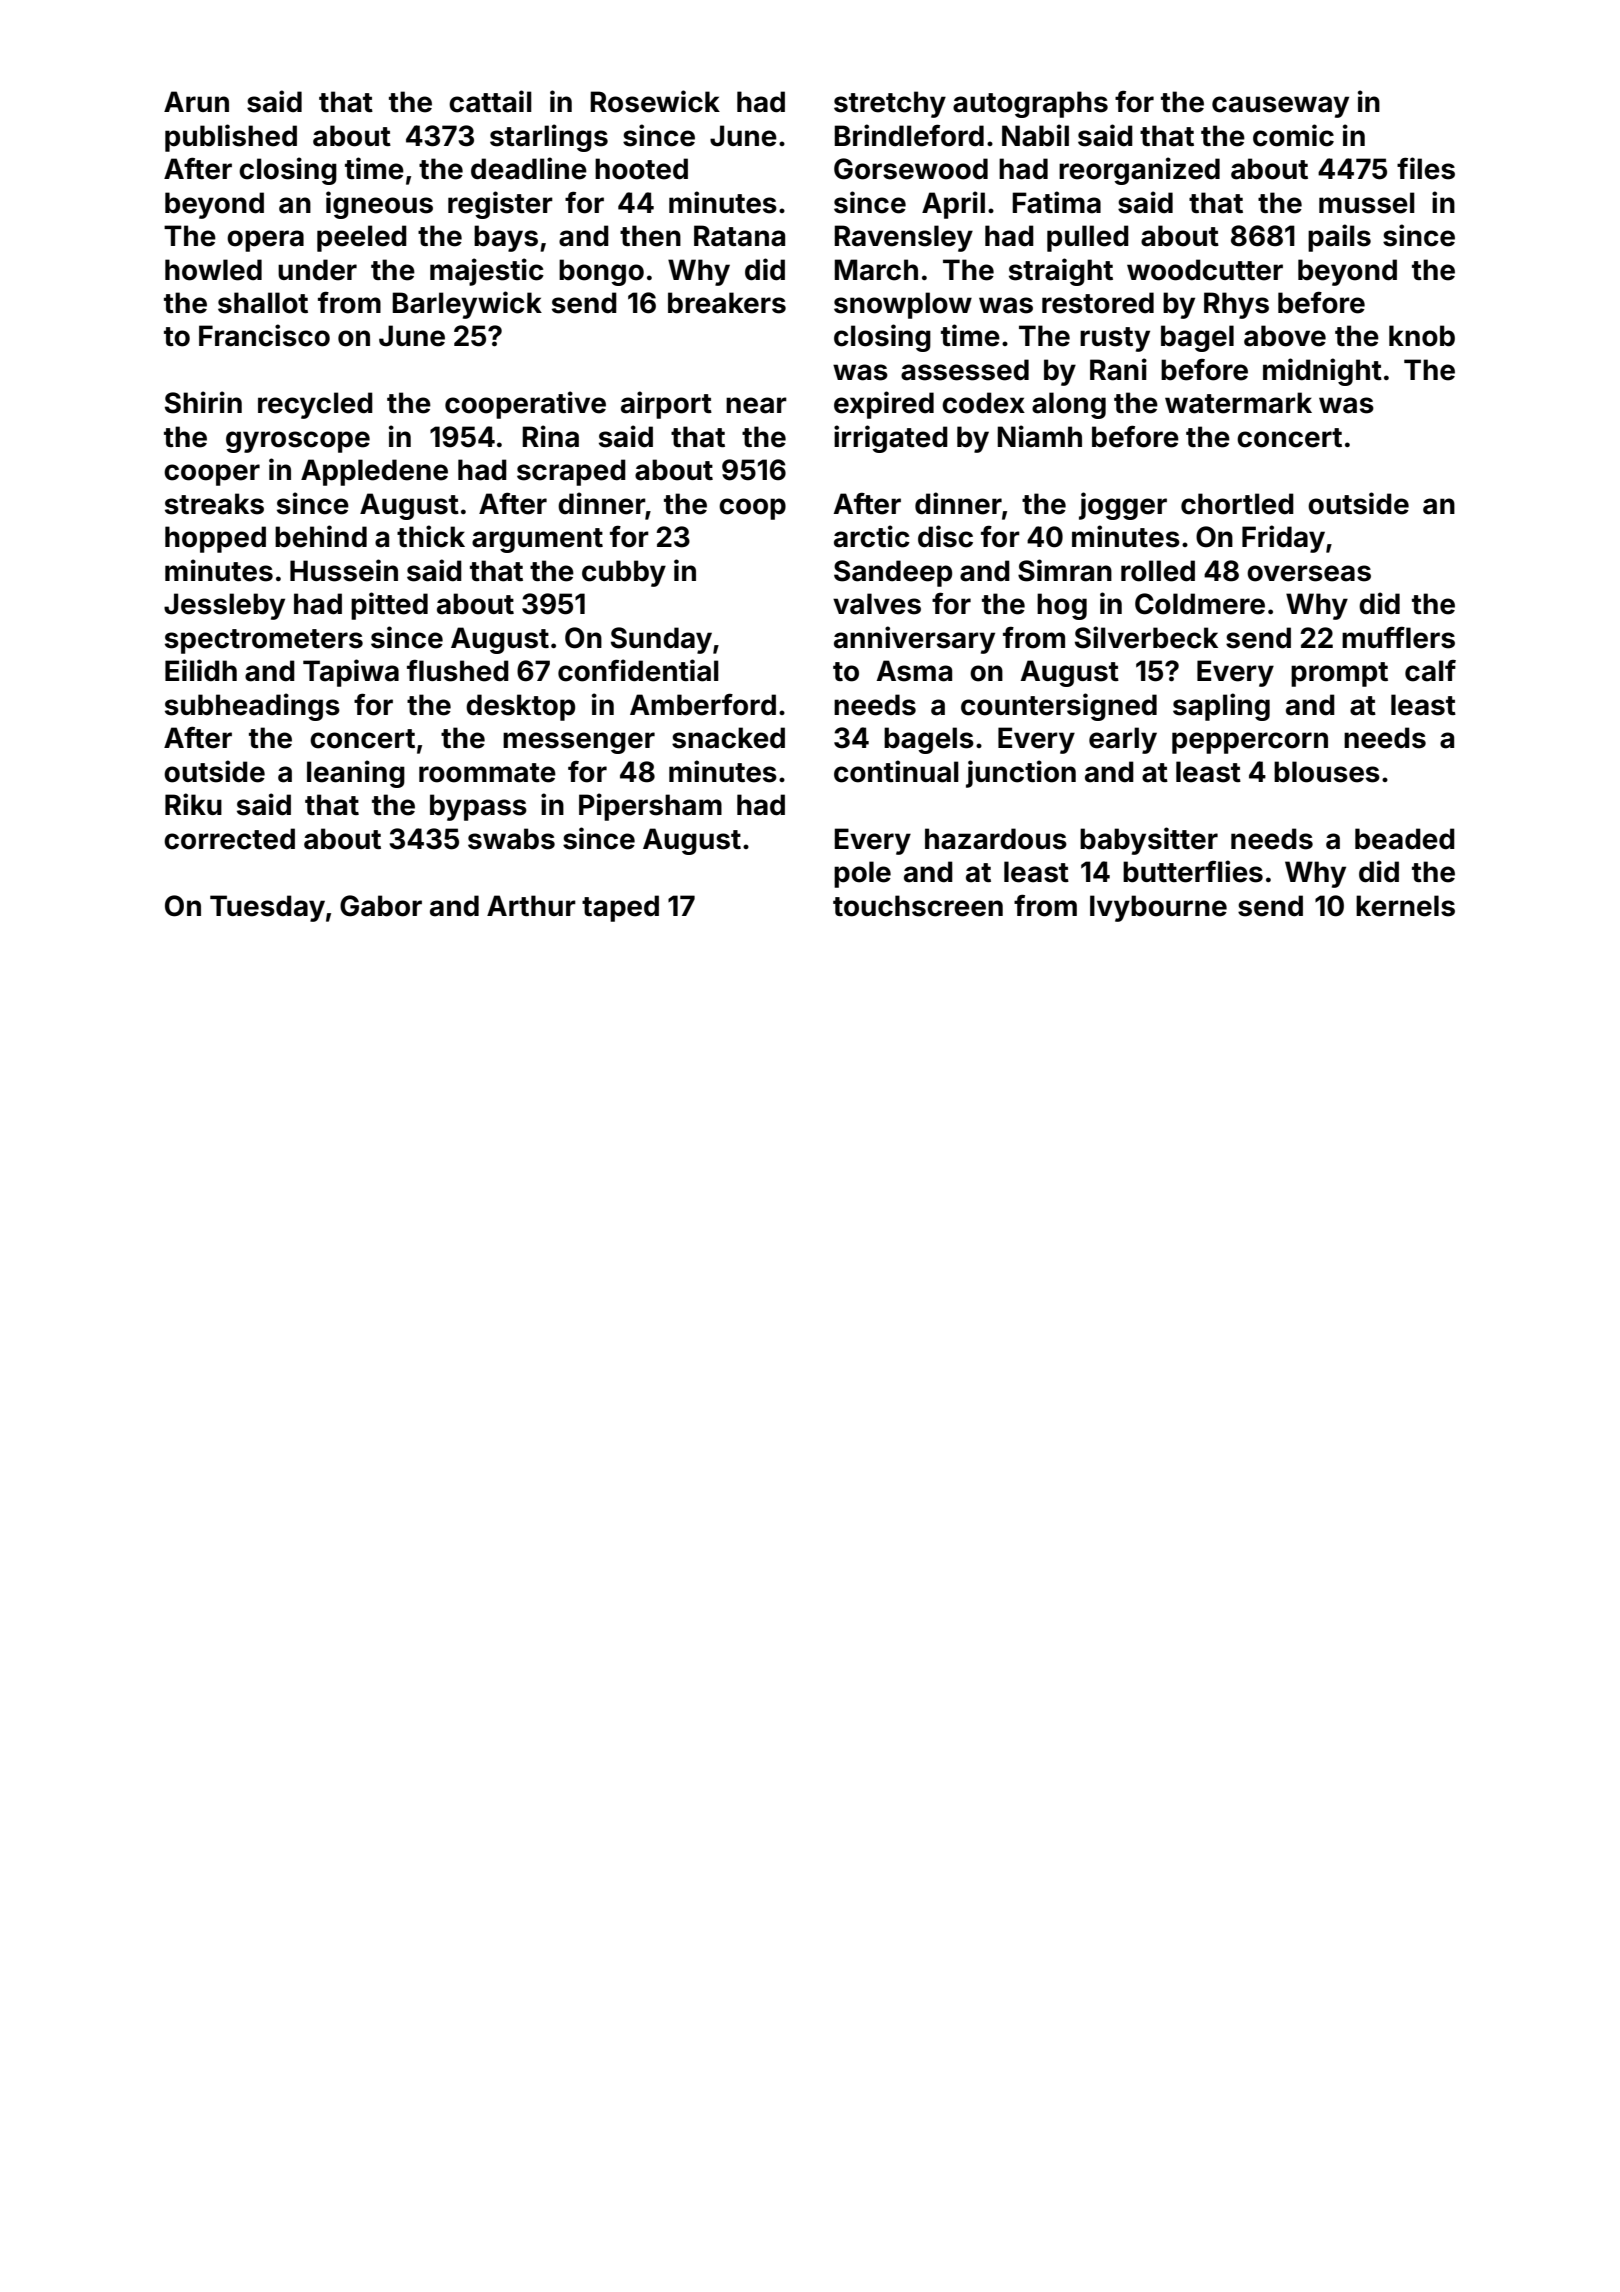 This page has height=2292, width=1620. What do you see at coordinates (264, 335) in the page?
I see `Francisco` at bounding box center [264, 335].
